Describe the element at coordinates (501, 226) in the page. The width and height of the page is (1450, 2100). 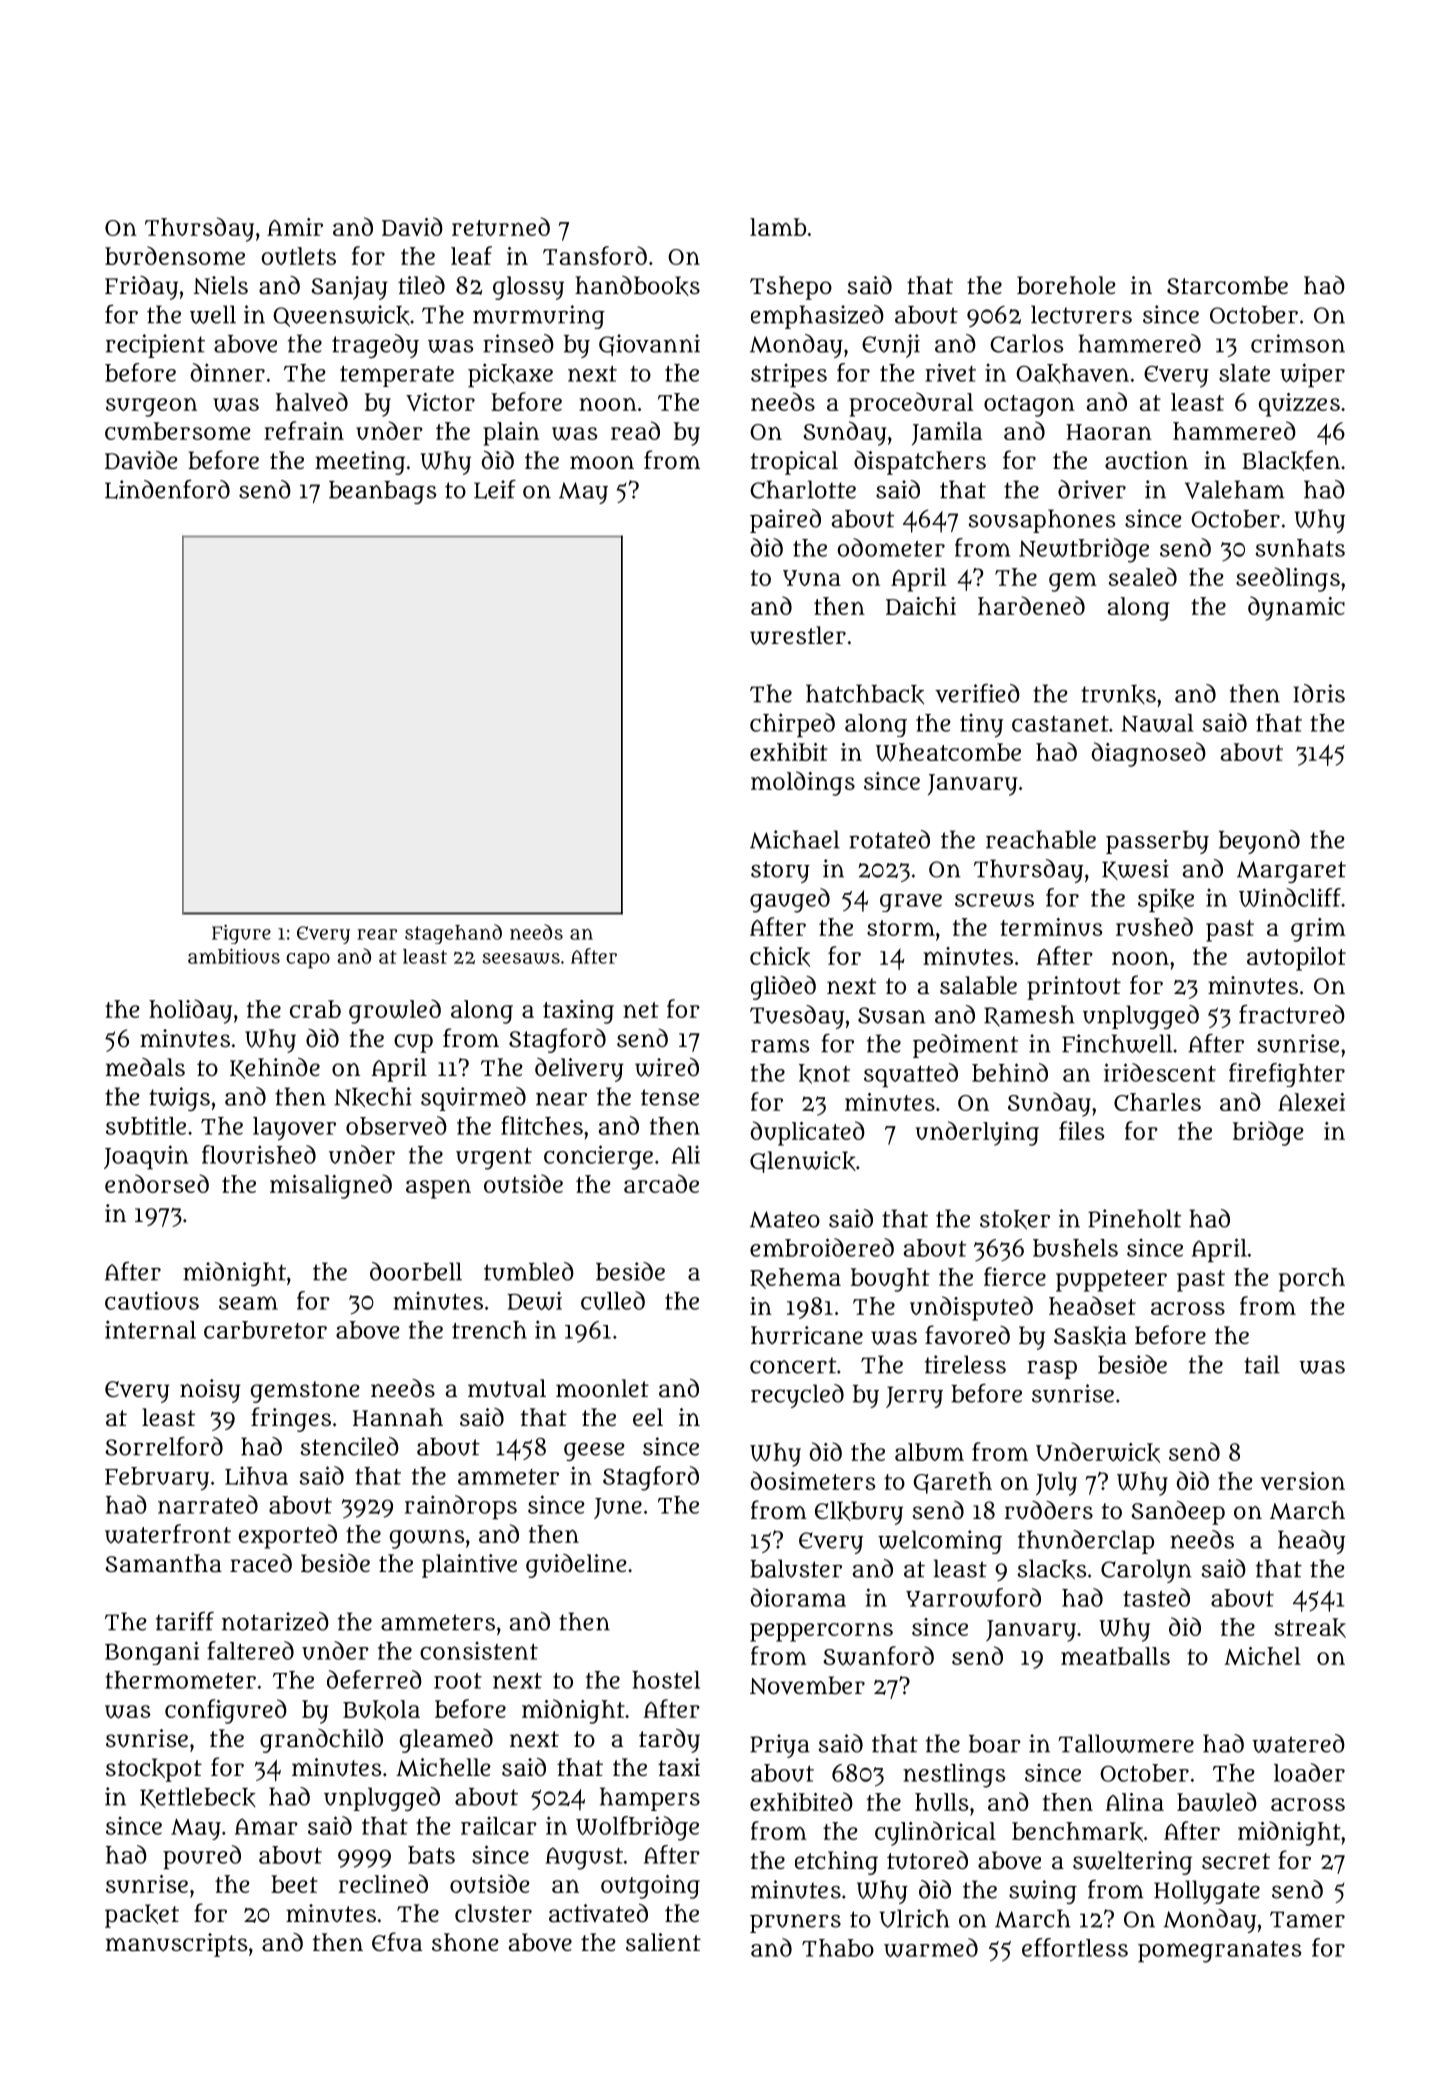
I see `returned` at that location.
